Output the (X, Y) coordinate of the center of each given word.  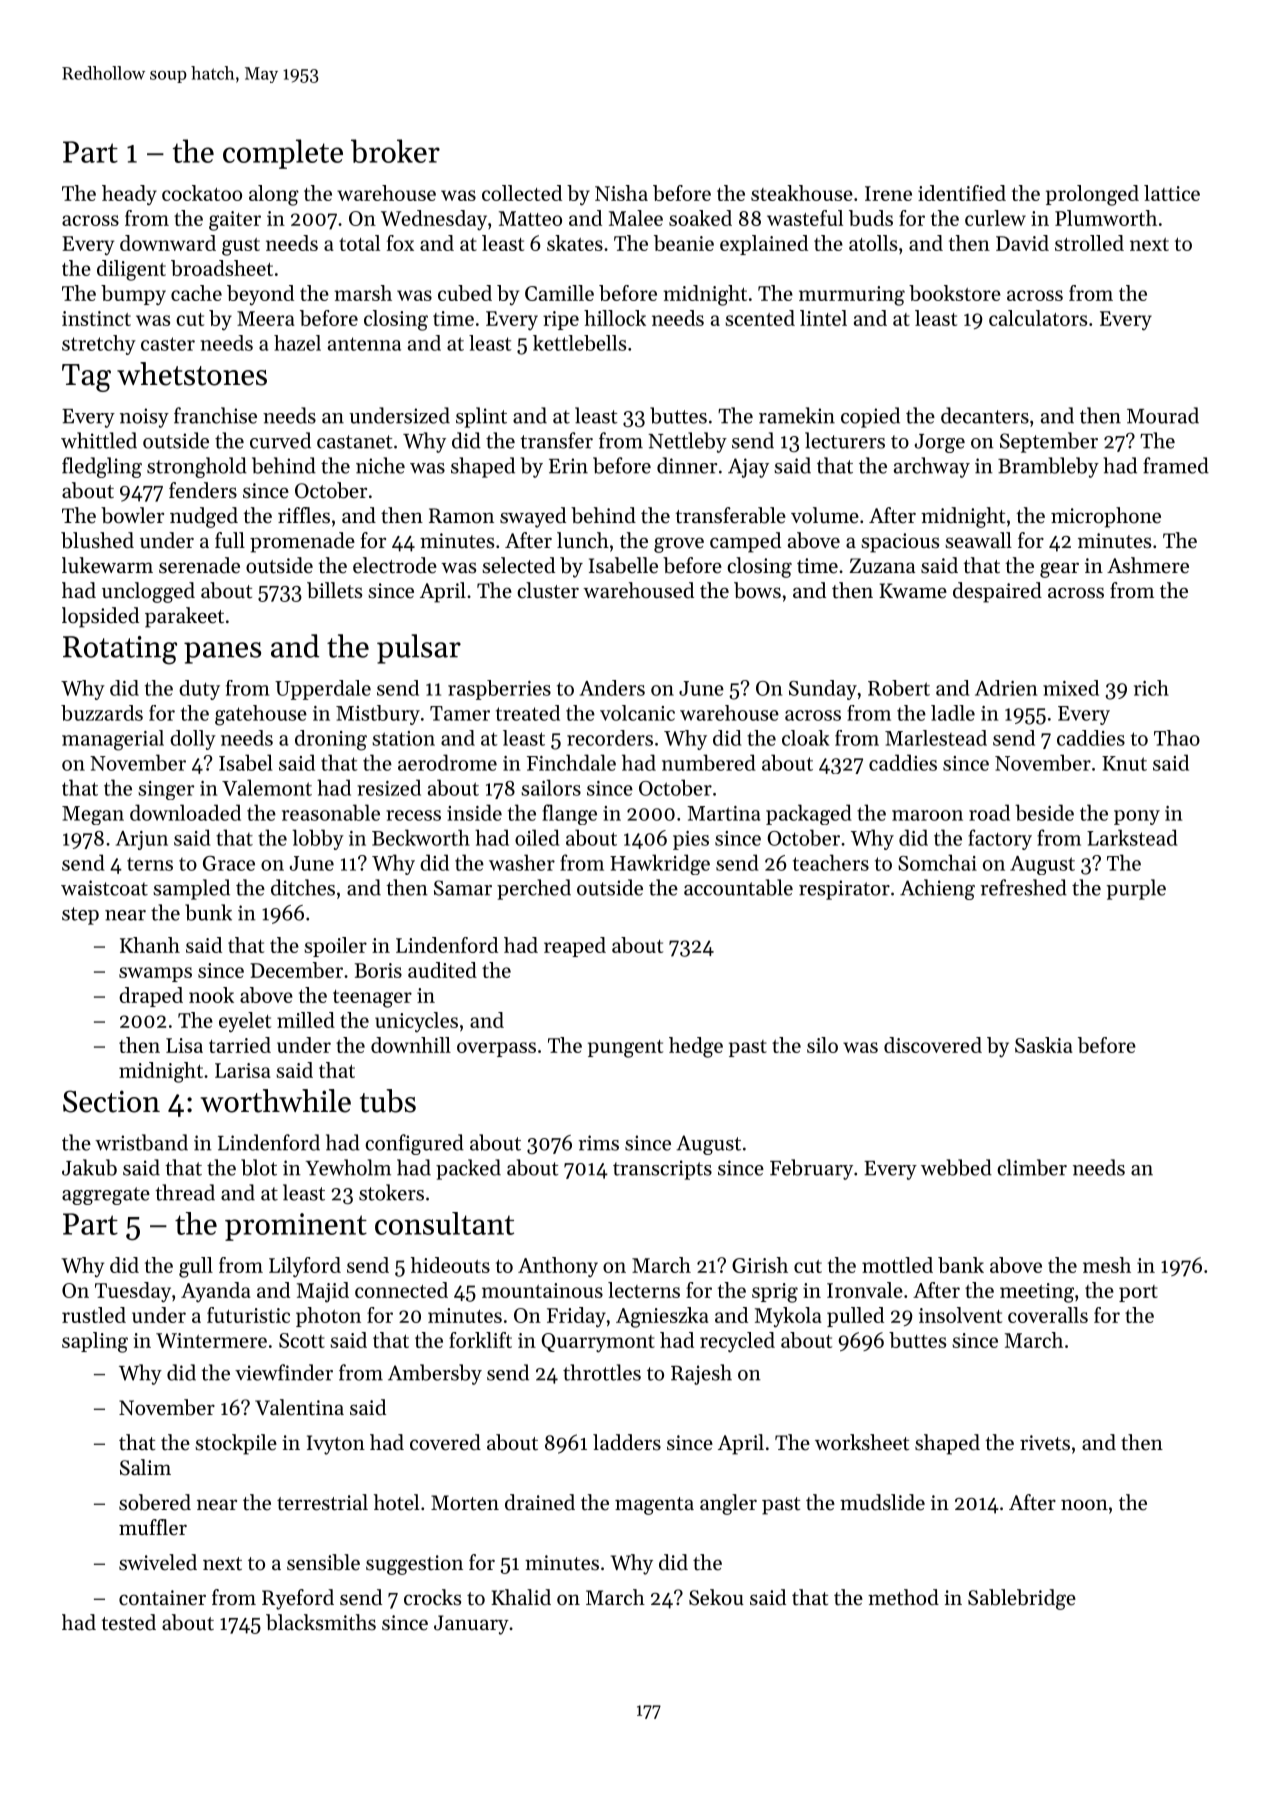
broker (395, 151)
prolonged (1092, 195)
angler (728, 1504)
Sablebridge (1022, 1599)
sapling (95, 1342)
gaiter (235, 221)
